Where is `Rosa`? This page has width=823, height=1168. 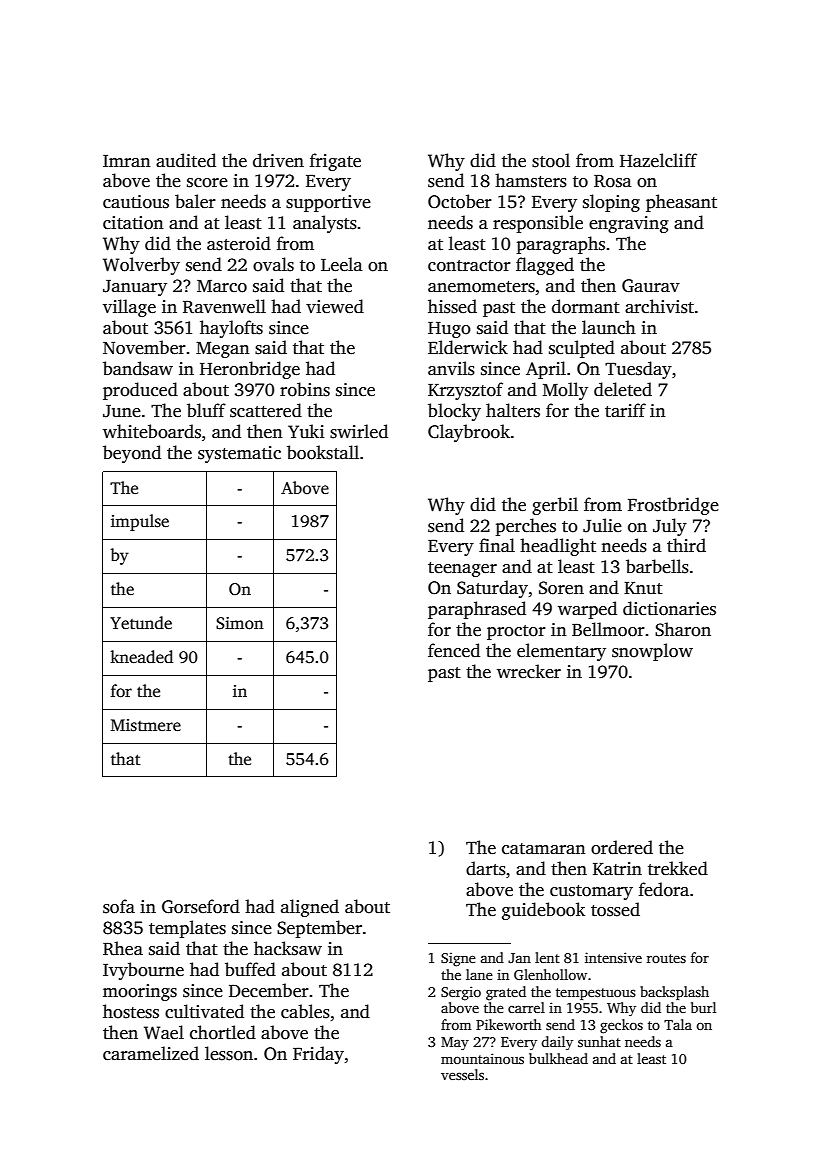
Rosa is located at coordinates (613, 181).
